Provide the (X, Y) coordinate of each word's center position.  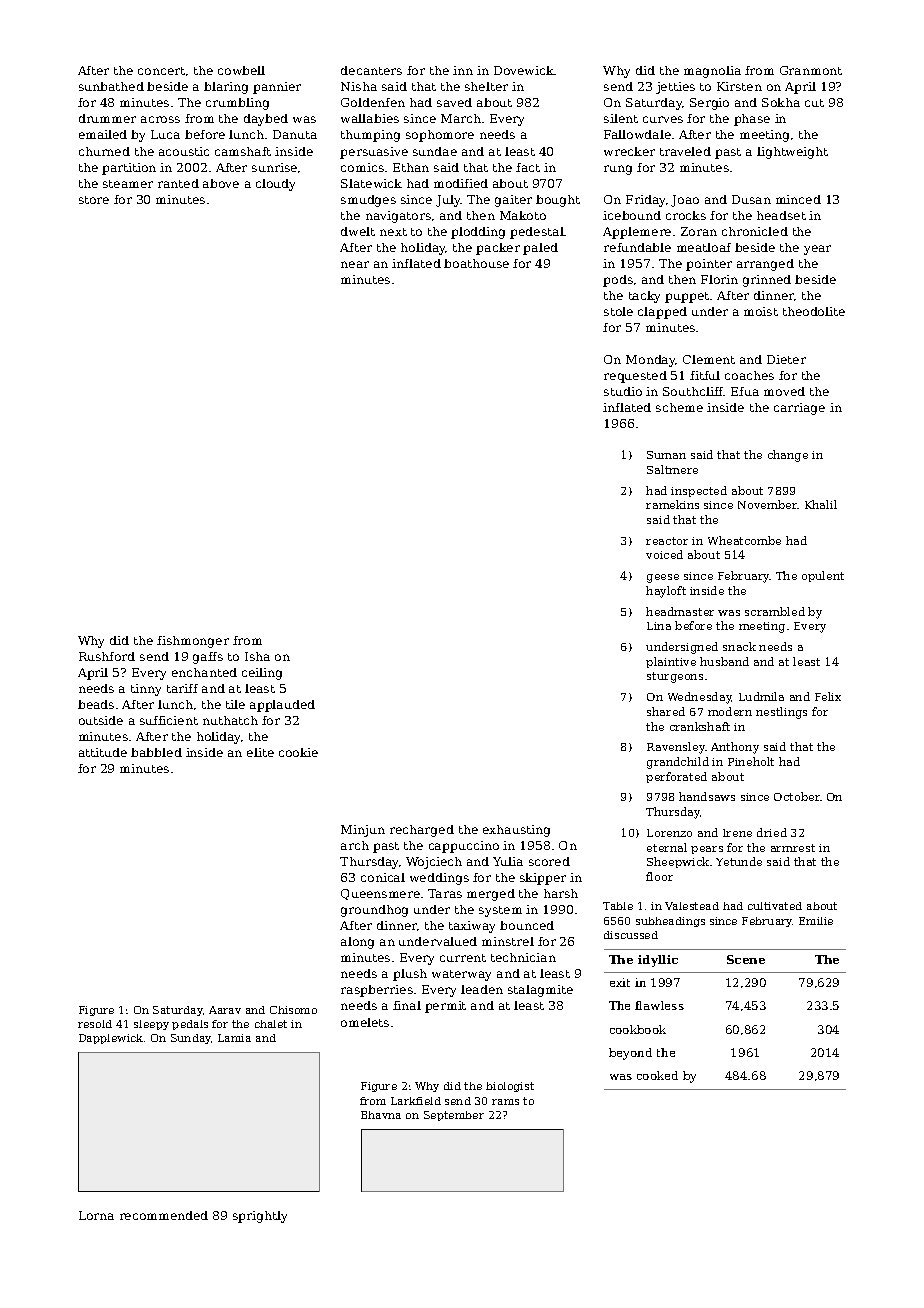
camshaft (243, 151)
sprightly (260, 1217)
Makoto (523, 215)
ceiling (262, 674)
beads (96, 704)
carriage (799, 409)
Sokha (781, 102)
